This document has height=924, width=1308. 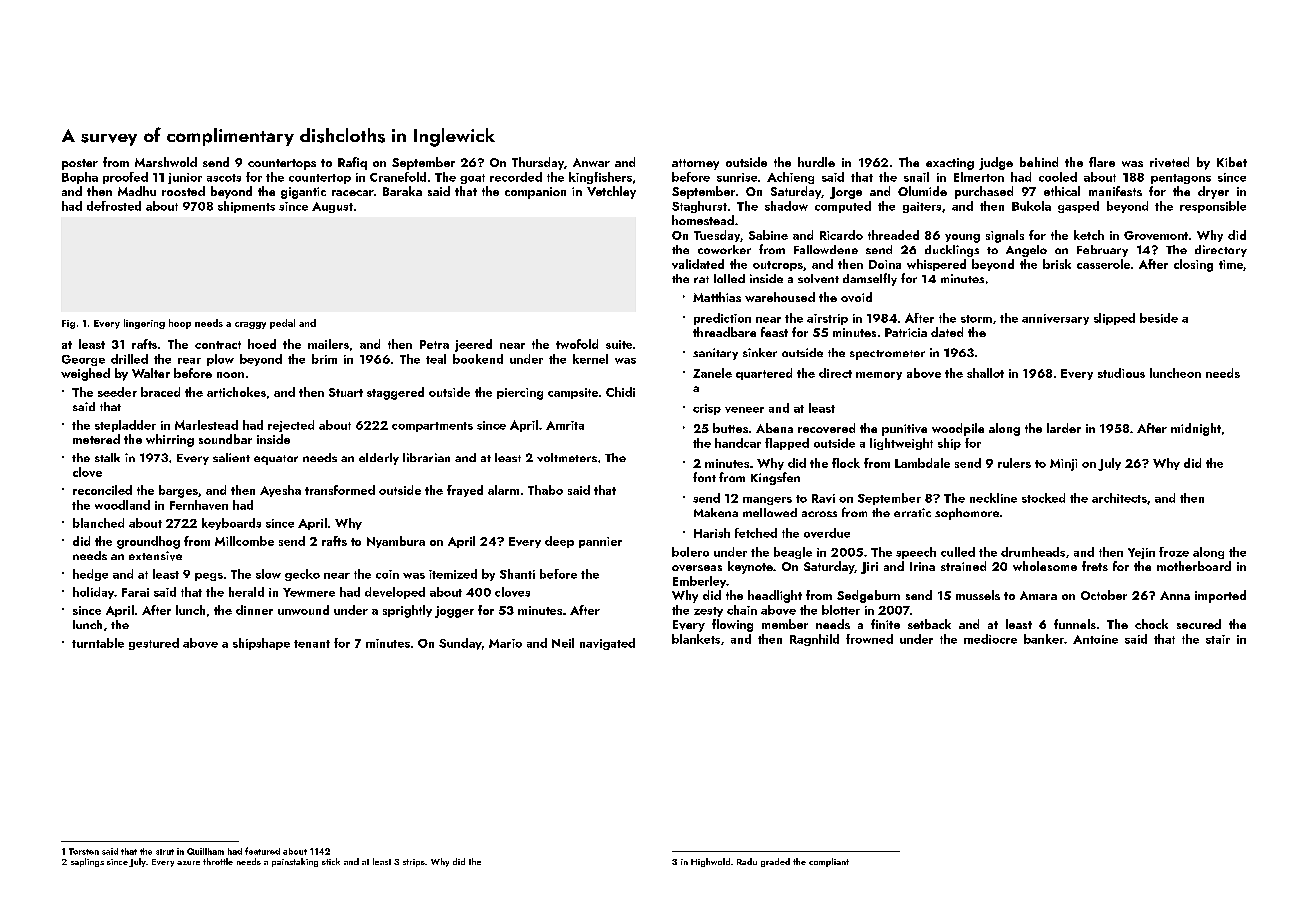 What do you see at coordinates (453, 574) in the document?
I see `itemized` at bounding box center [453, 574].
